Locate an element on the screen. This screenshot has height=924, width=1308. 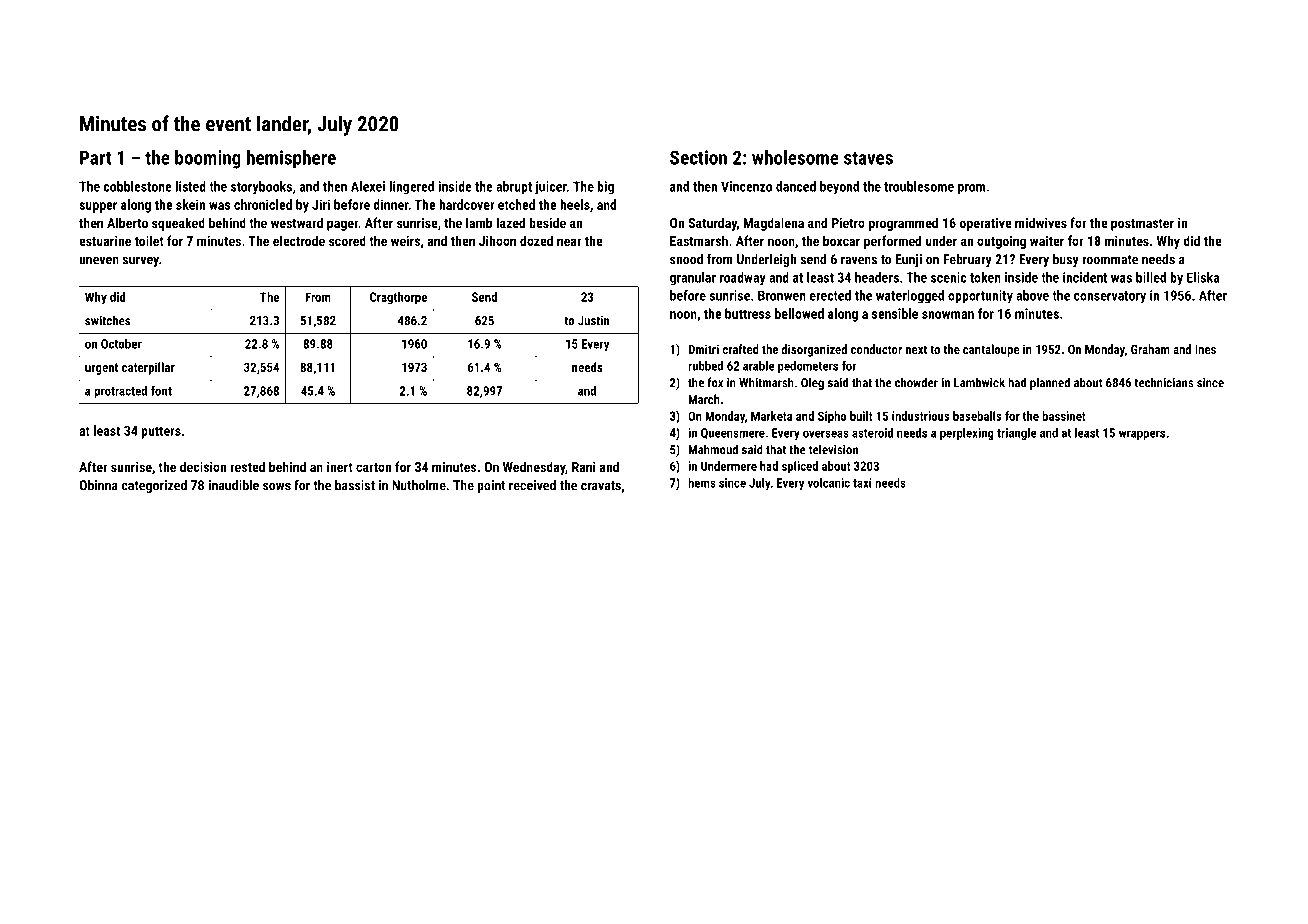
Obinna is located at coordinates (98, 485).
